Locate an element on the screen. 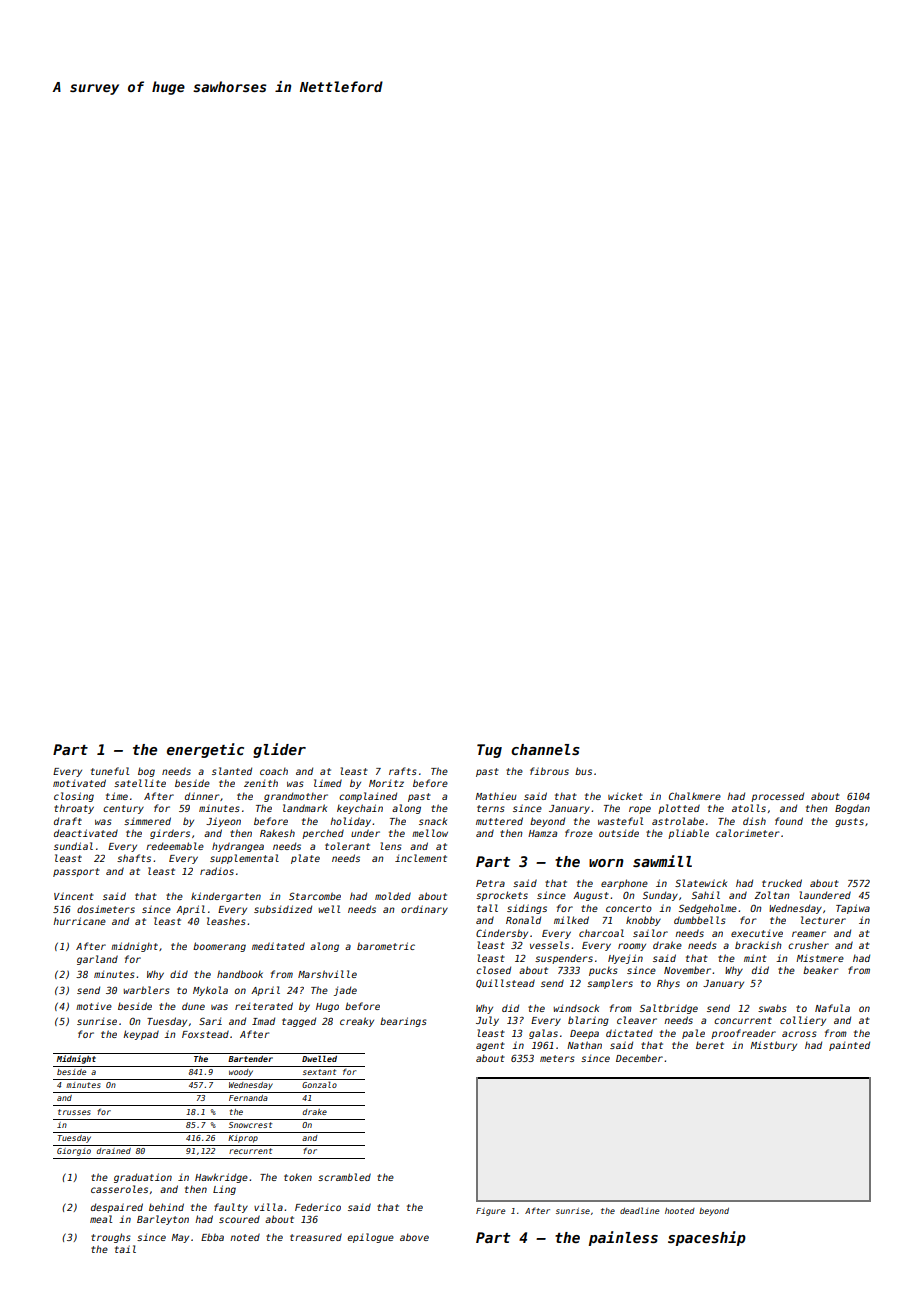  trucked is located at coordinates (782, 883).
